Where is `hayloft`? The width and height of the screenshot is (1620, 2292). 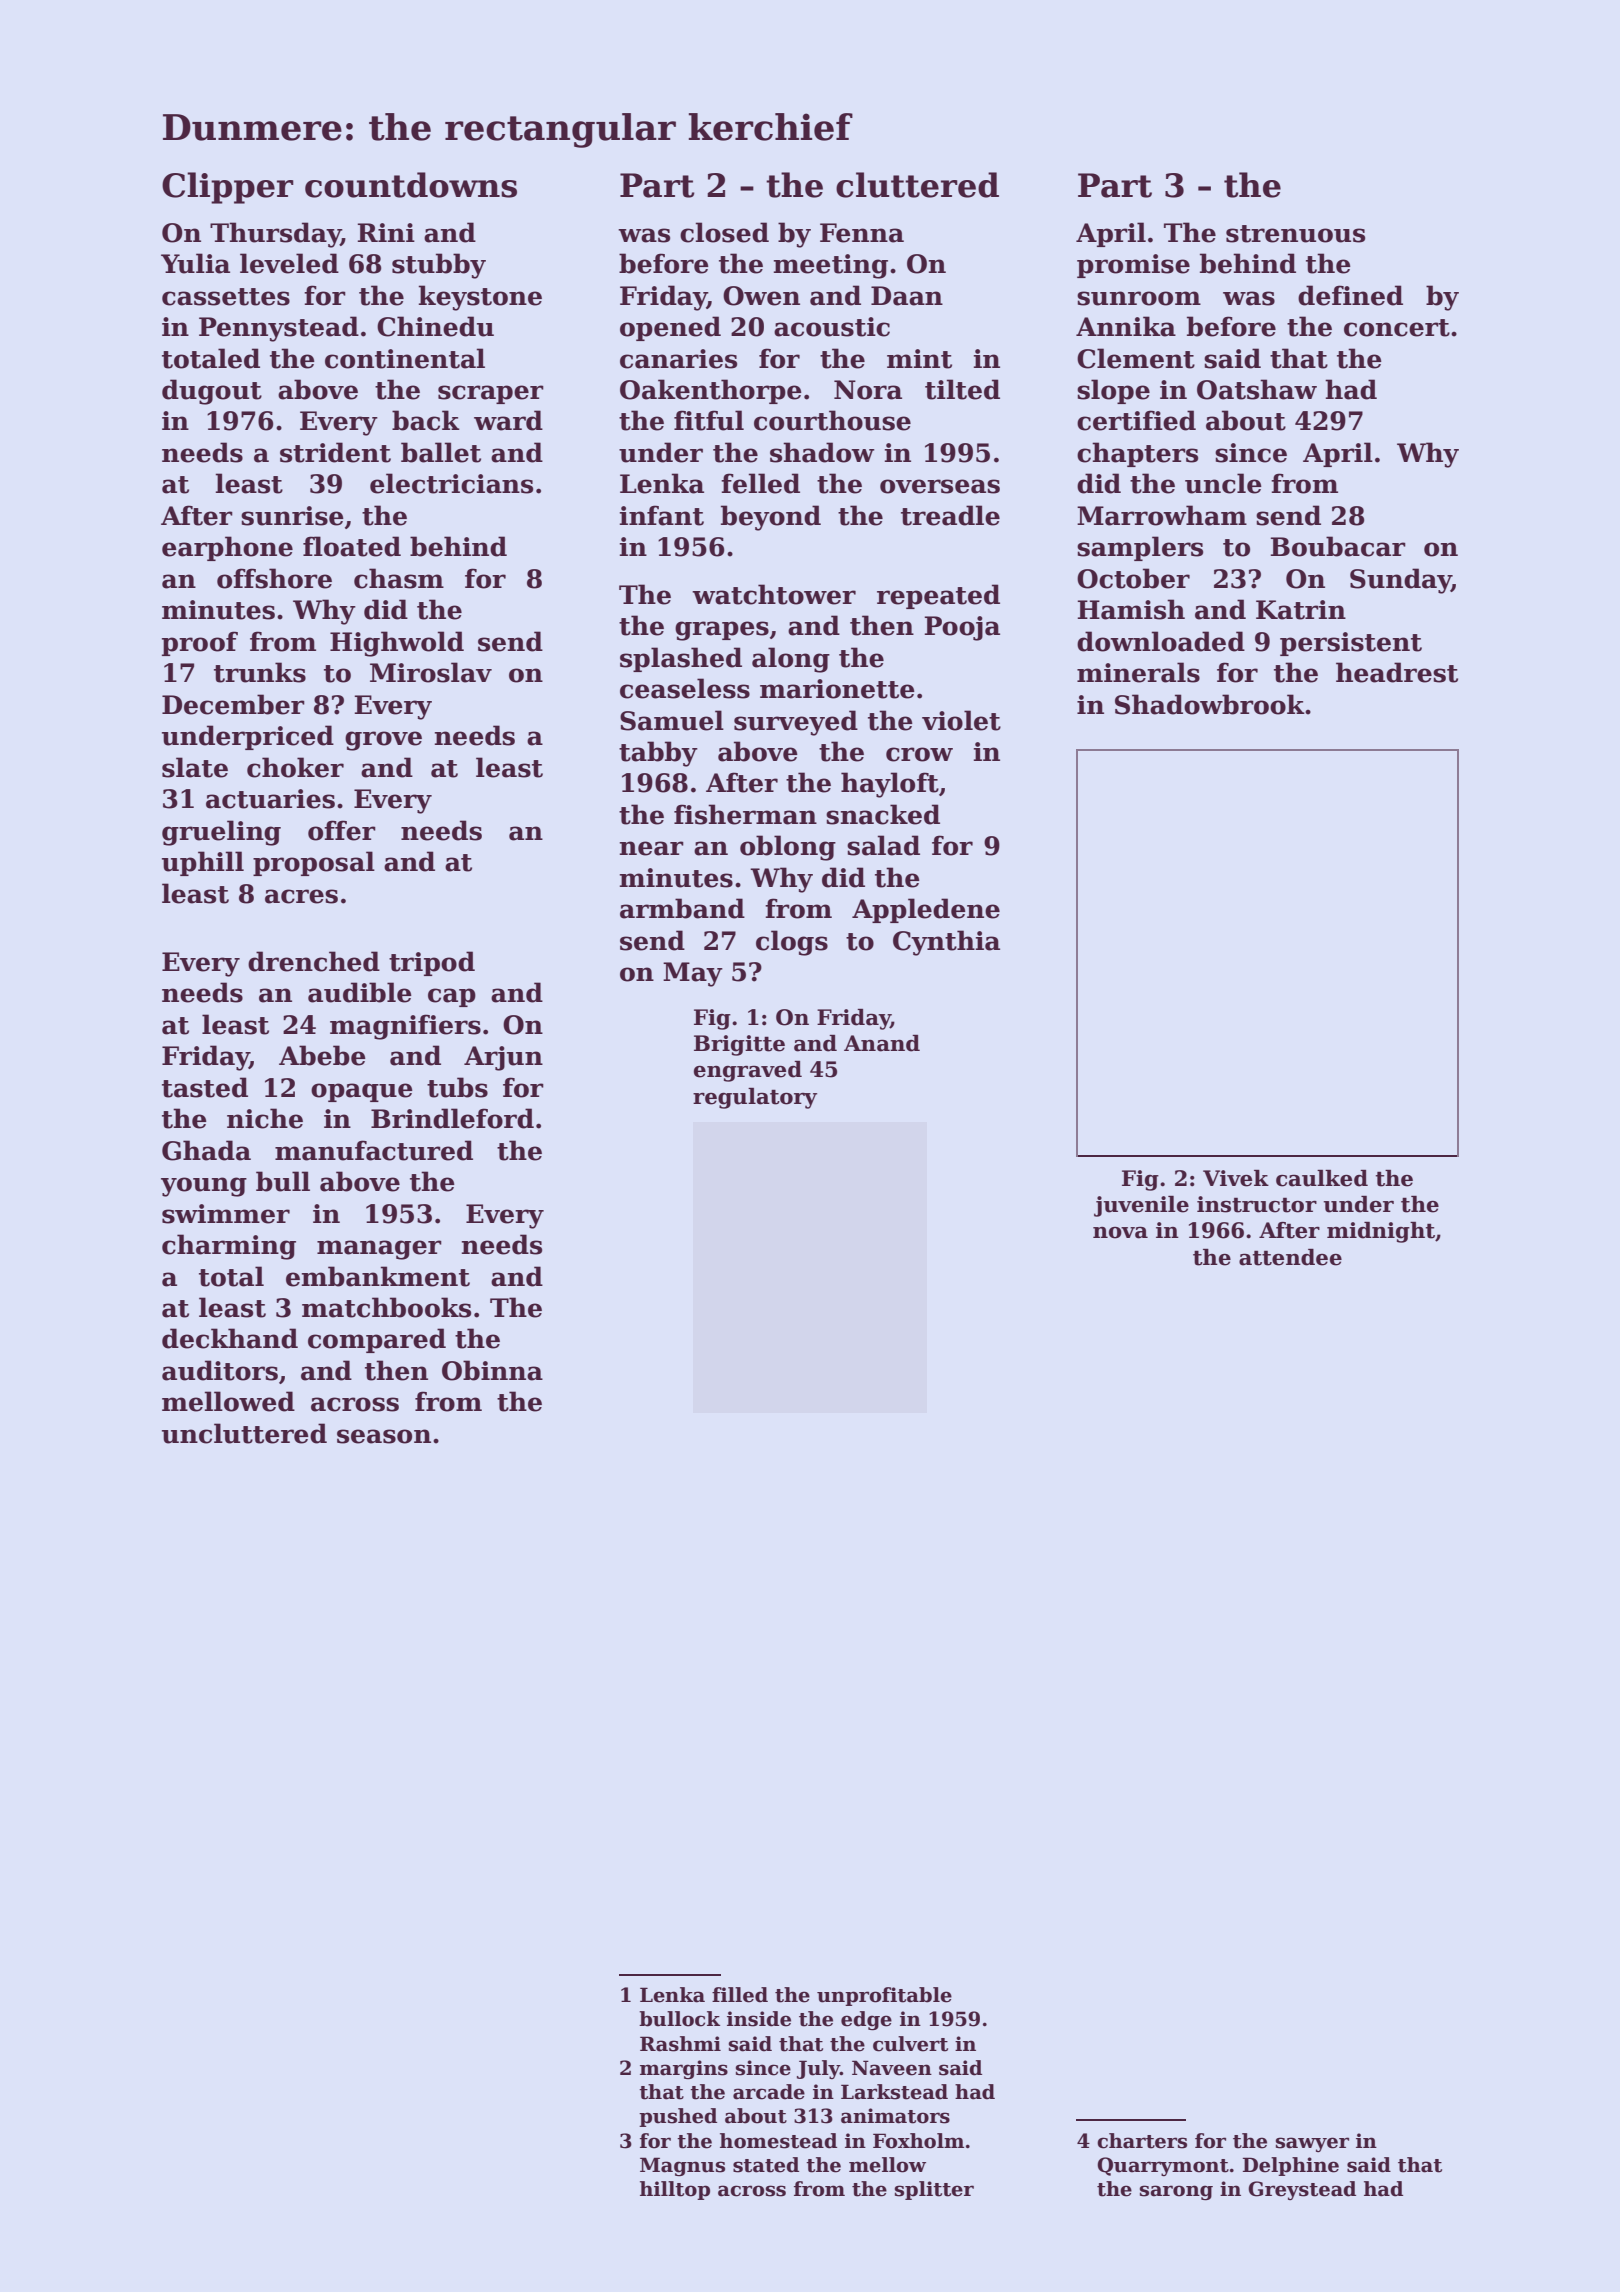
hayloft is located at coordinates (890, 785).
